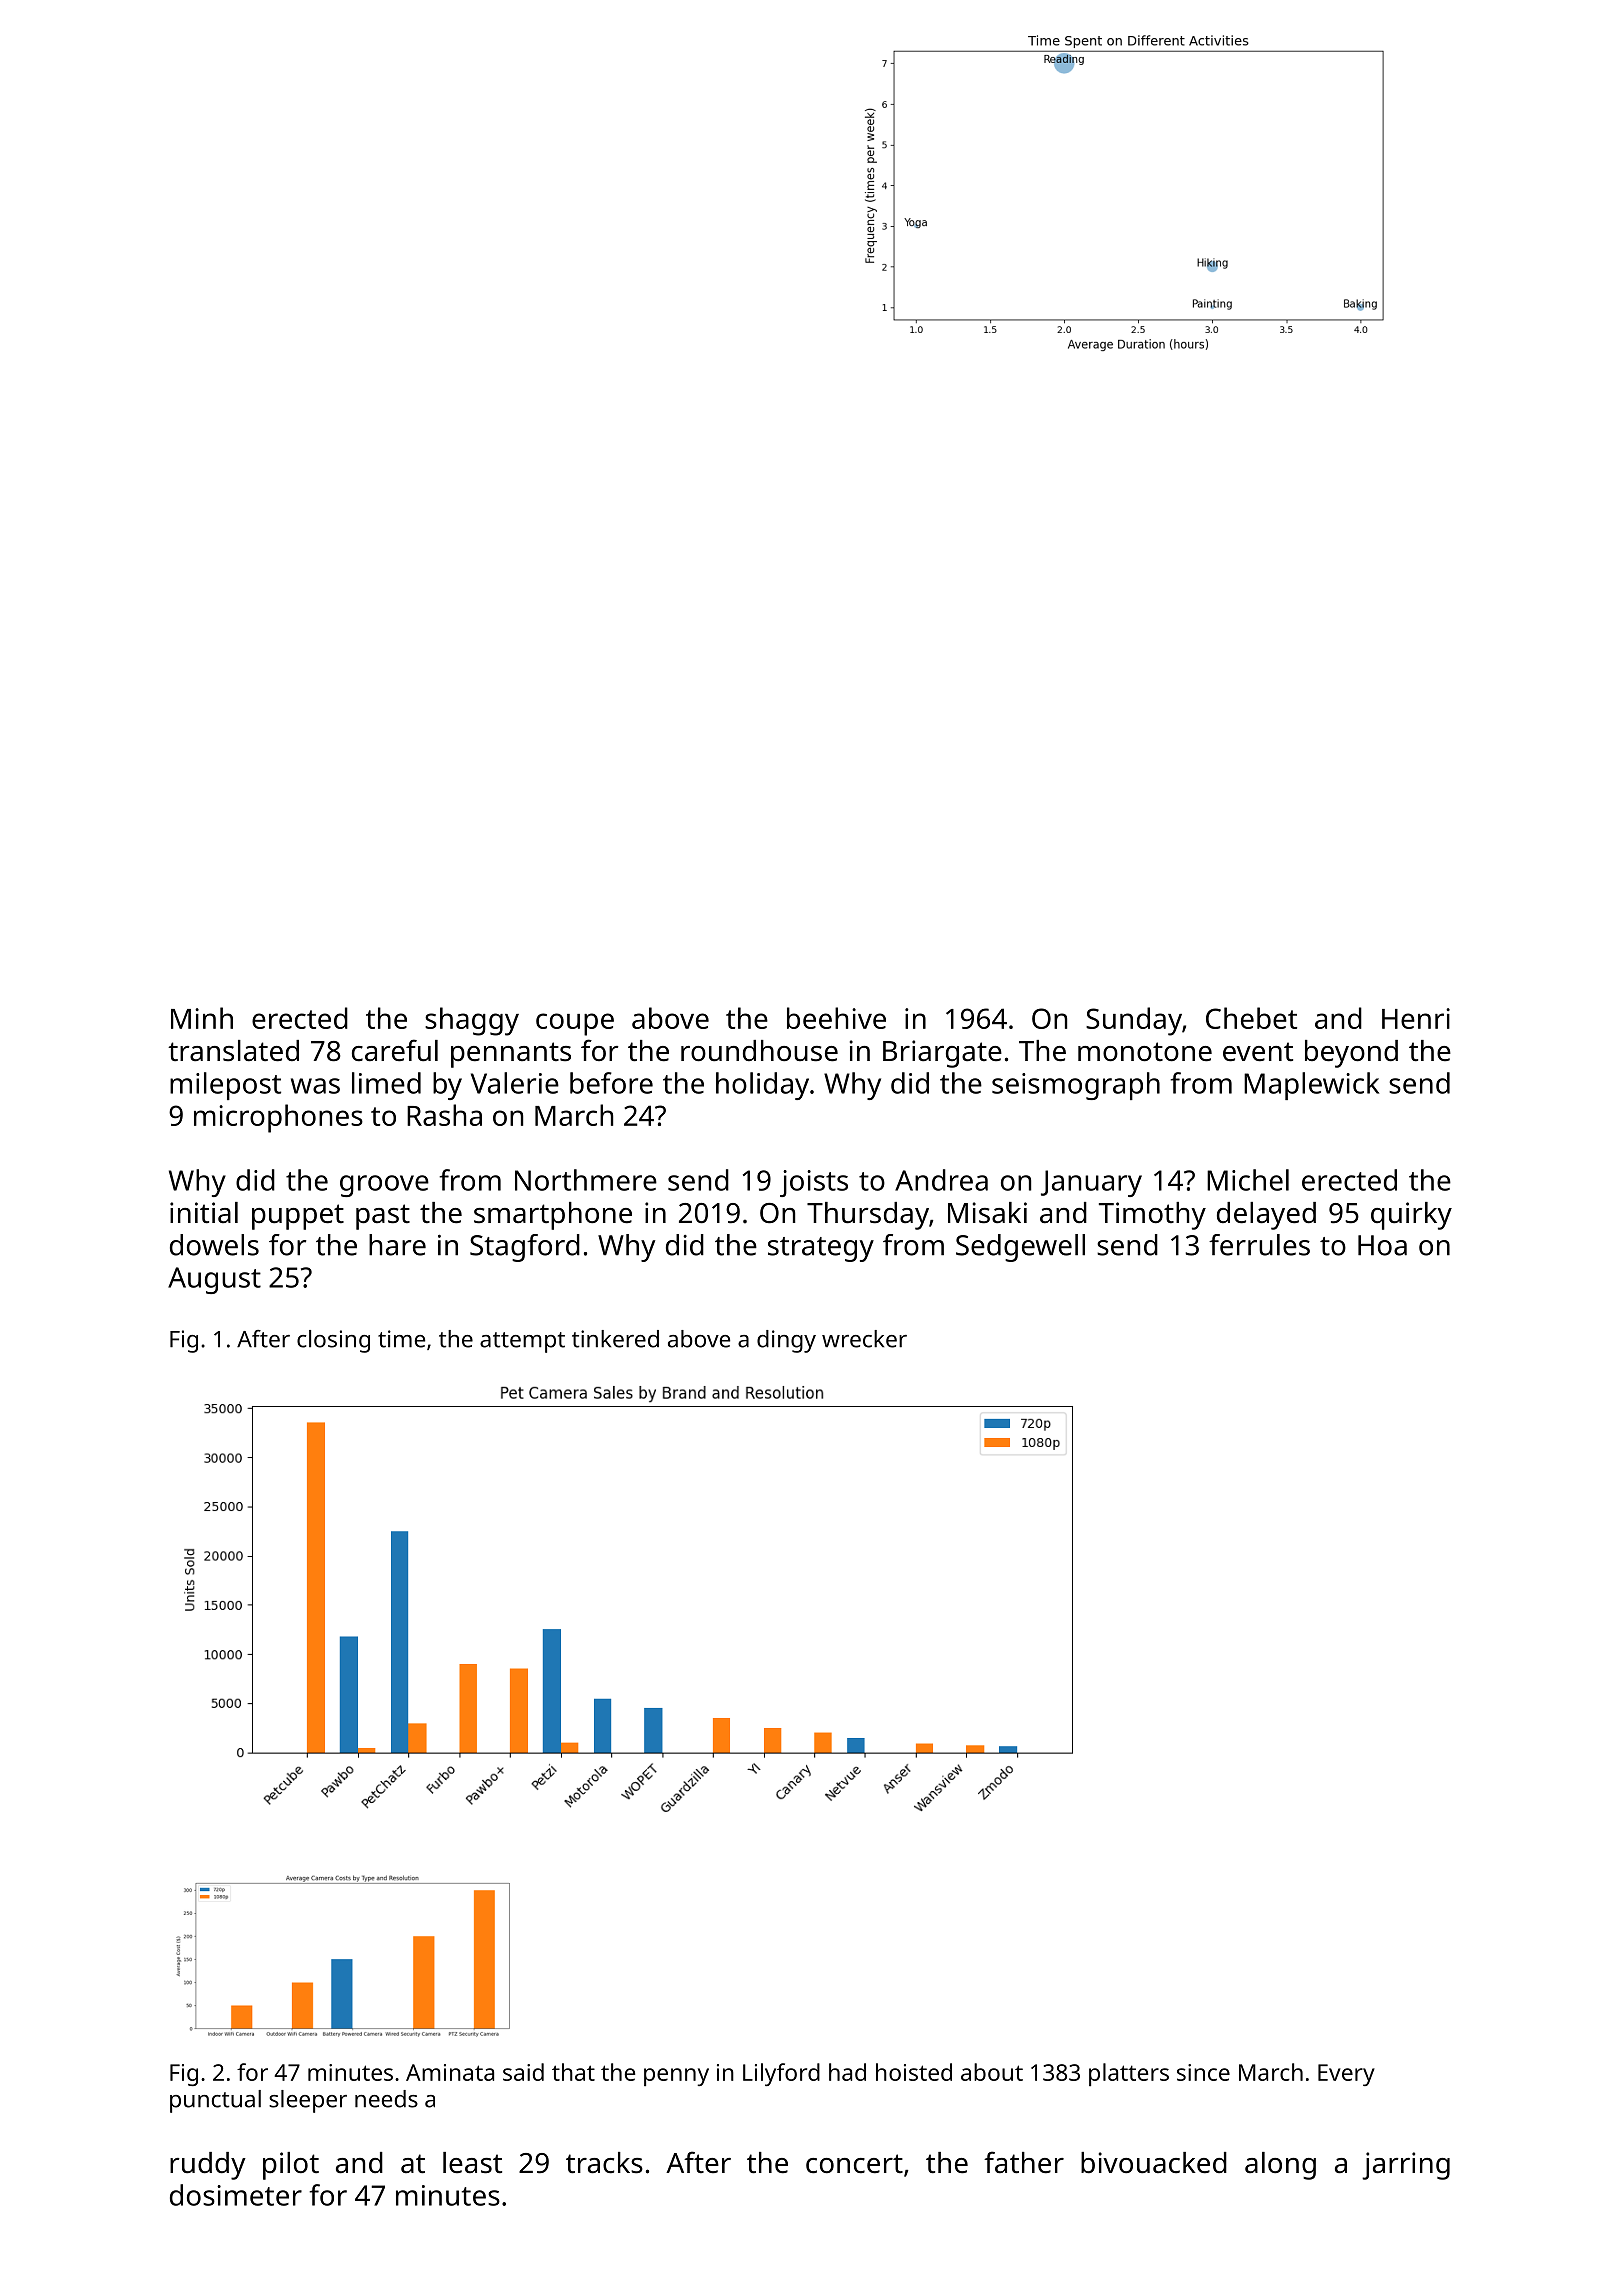 Image resolution: width=1620 pixels, height=2292 pixels. I want to click on sleeper, so click(308, 2101).
